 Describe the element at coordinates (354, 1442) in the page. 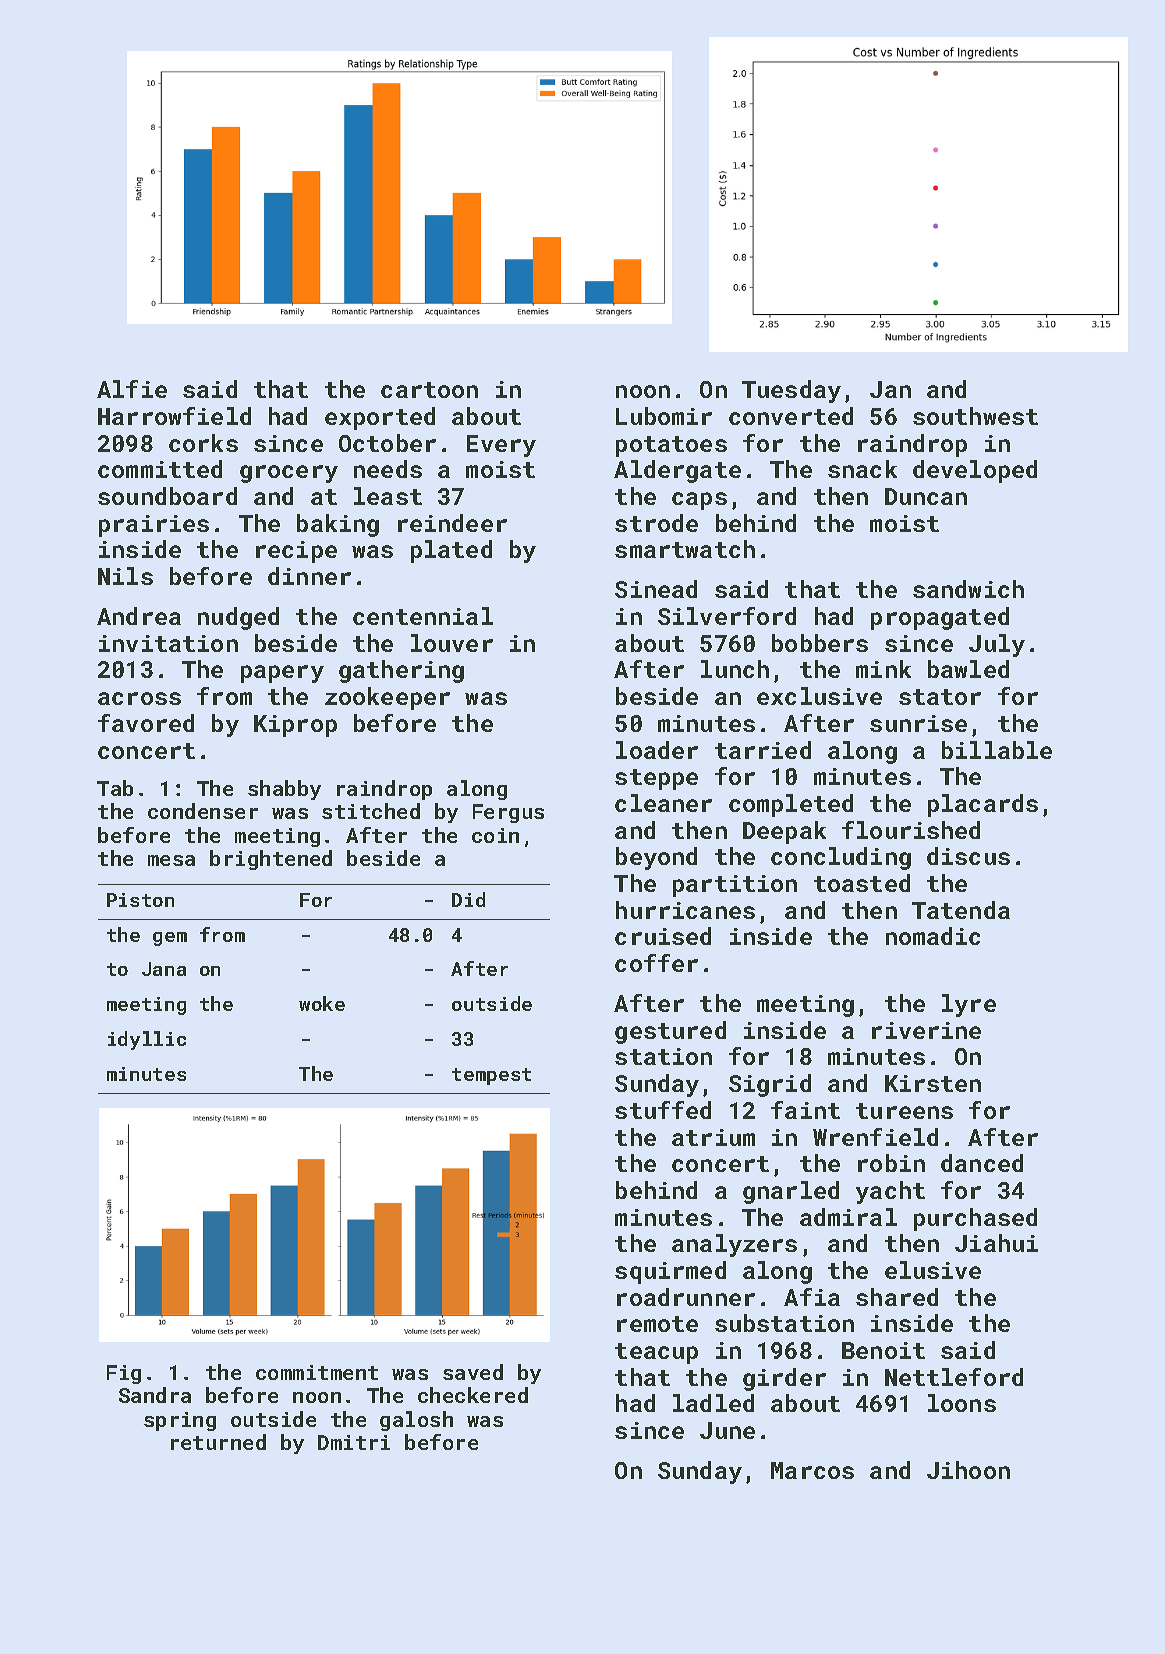

I see `Dmitri` at that location.
